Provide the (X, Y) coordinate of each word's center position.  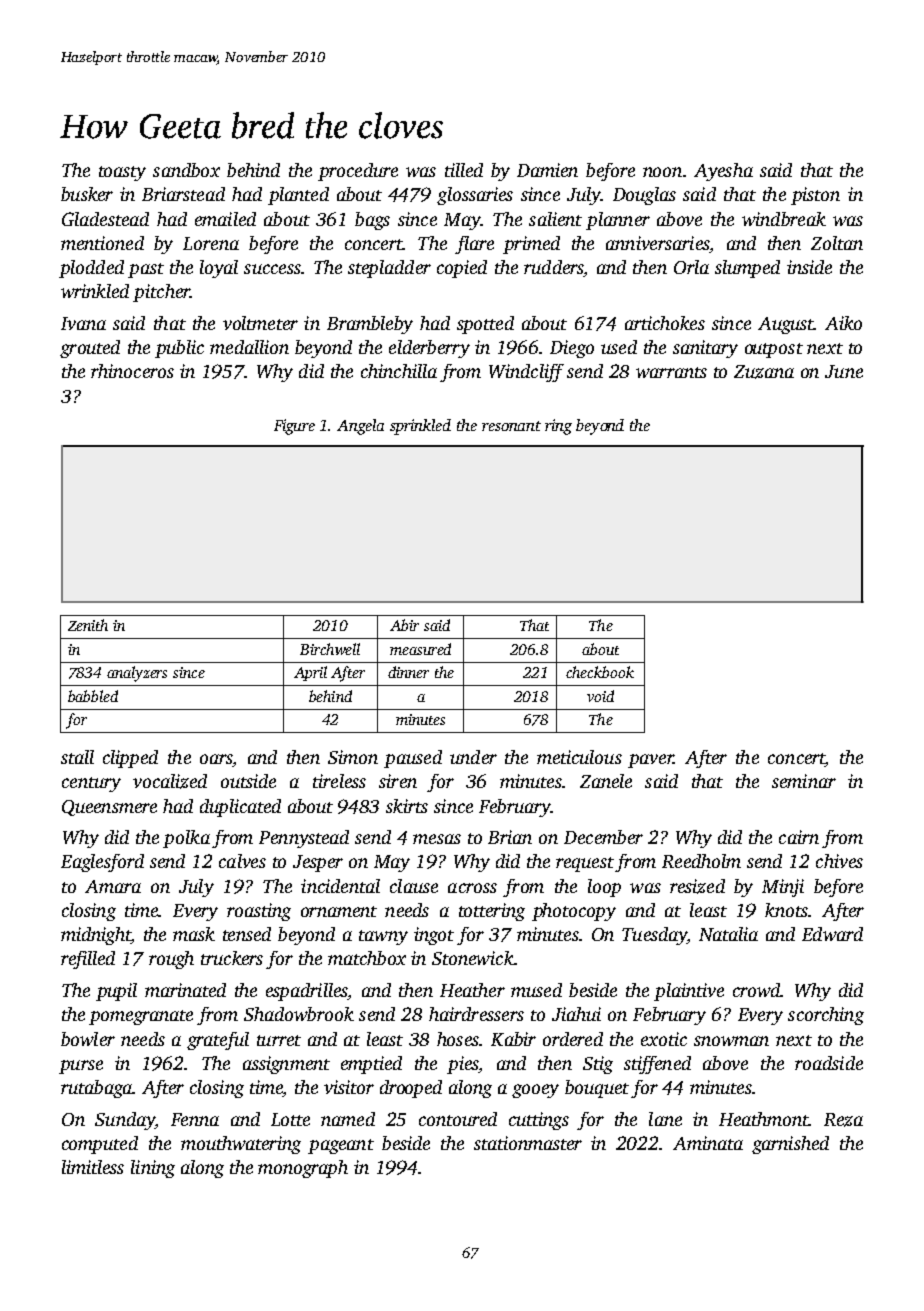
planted (298, 196)
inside (809, 267)
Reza (843, 1120)
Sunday (125, 1121)
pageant (341, 1146)
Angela (360, 427)
